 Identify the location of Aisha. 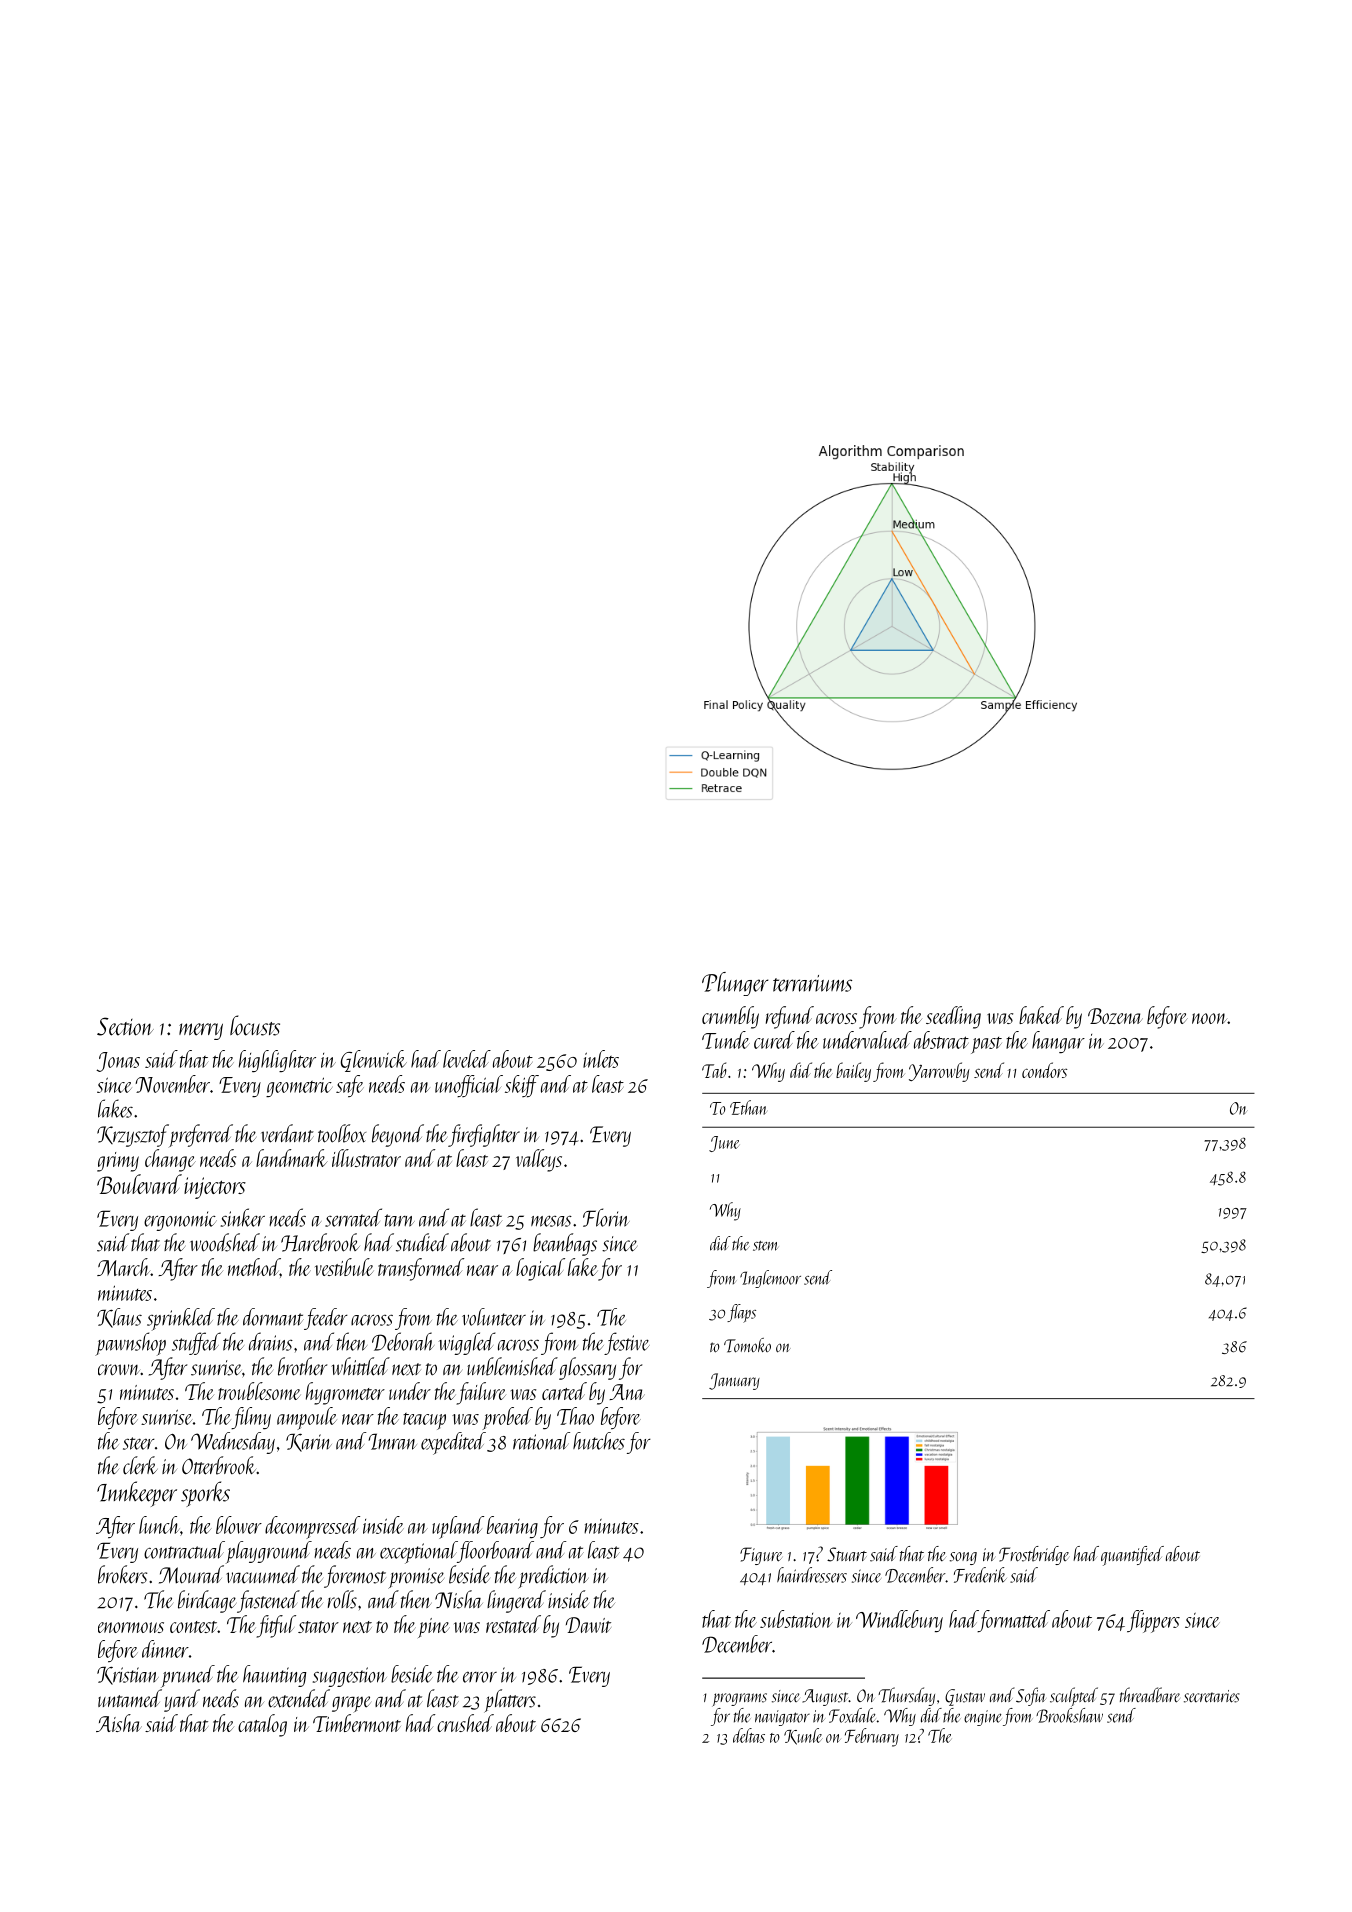
(119, 1723).
